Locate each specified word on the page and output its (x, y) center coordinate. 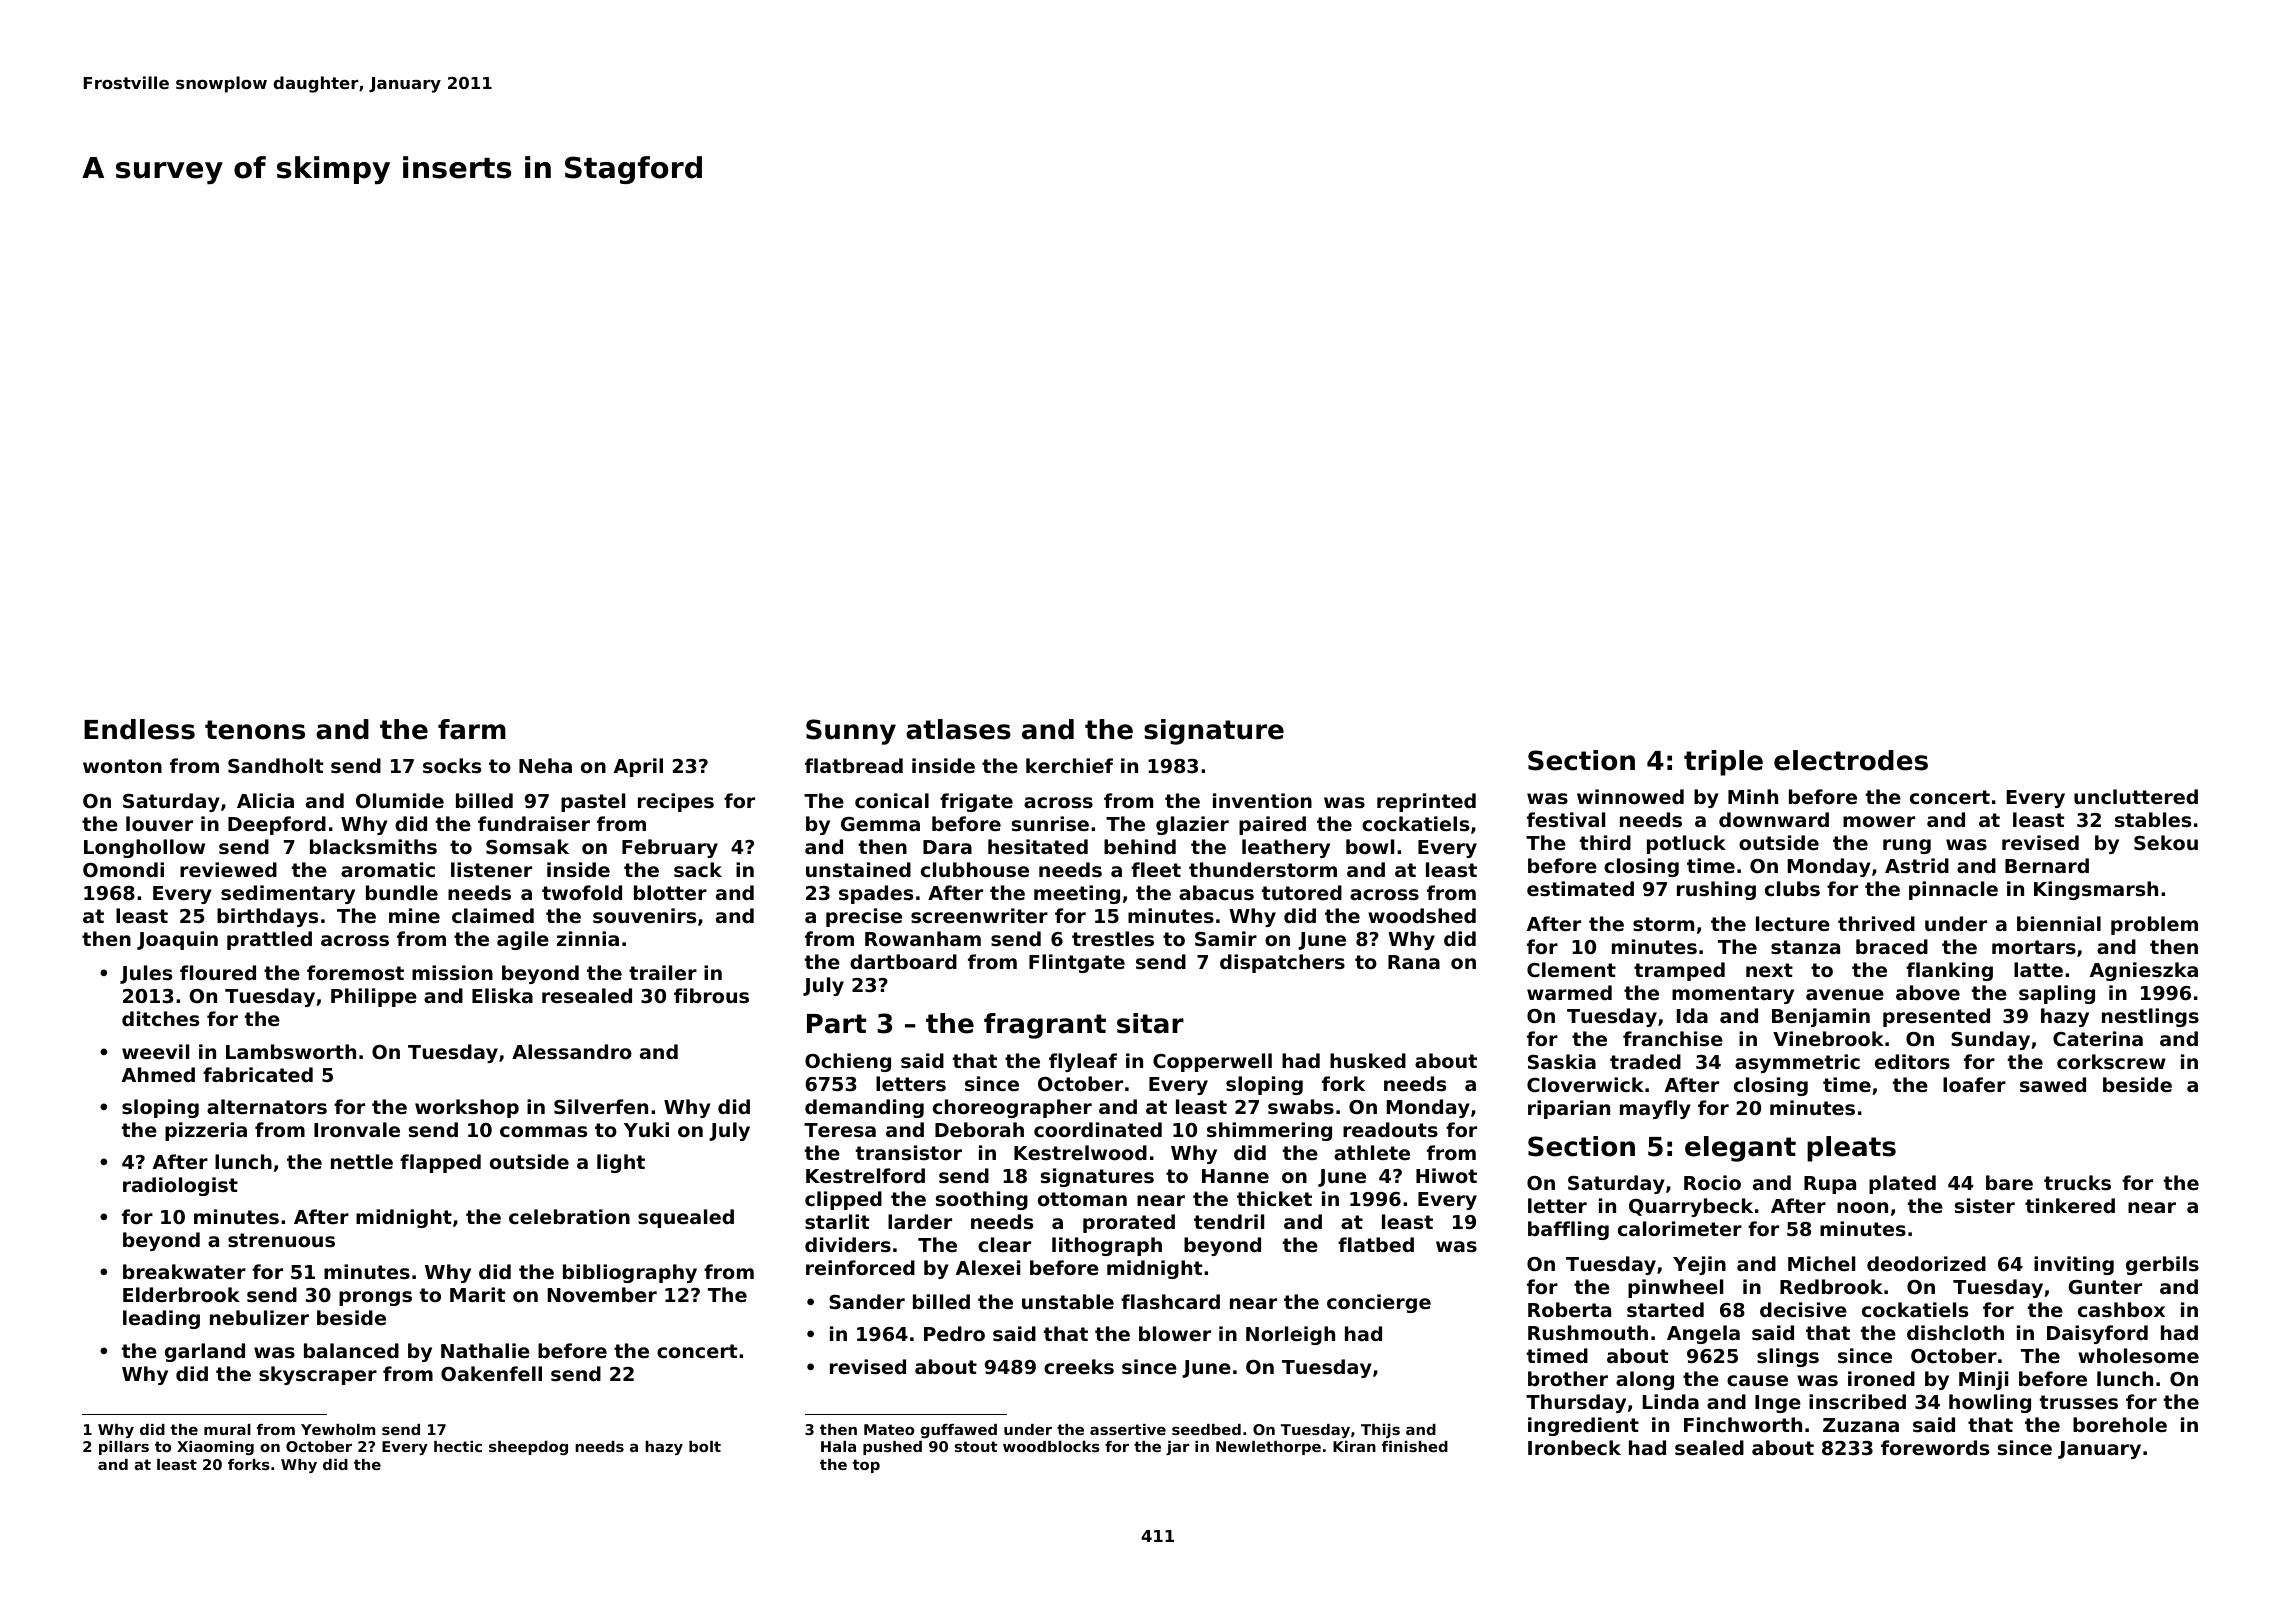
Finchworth (1743, 1424)
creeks (1079, 1366)
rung (1907, 846)
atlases (958, 729)
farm (472, 729)
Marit (477, 1294)
